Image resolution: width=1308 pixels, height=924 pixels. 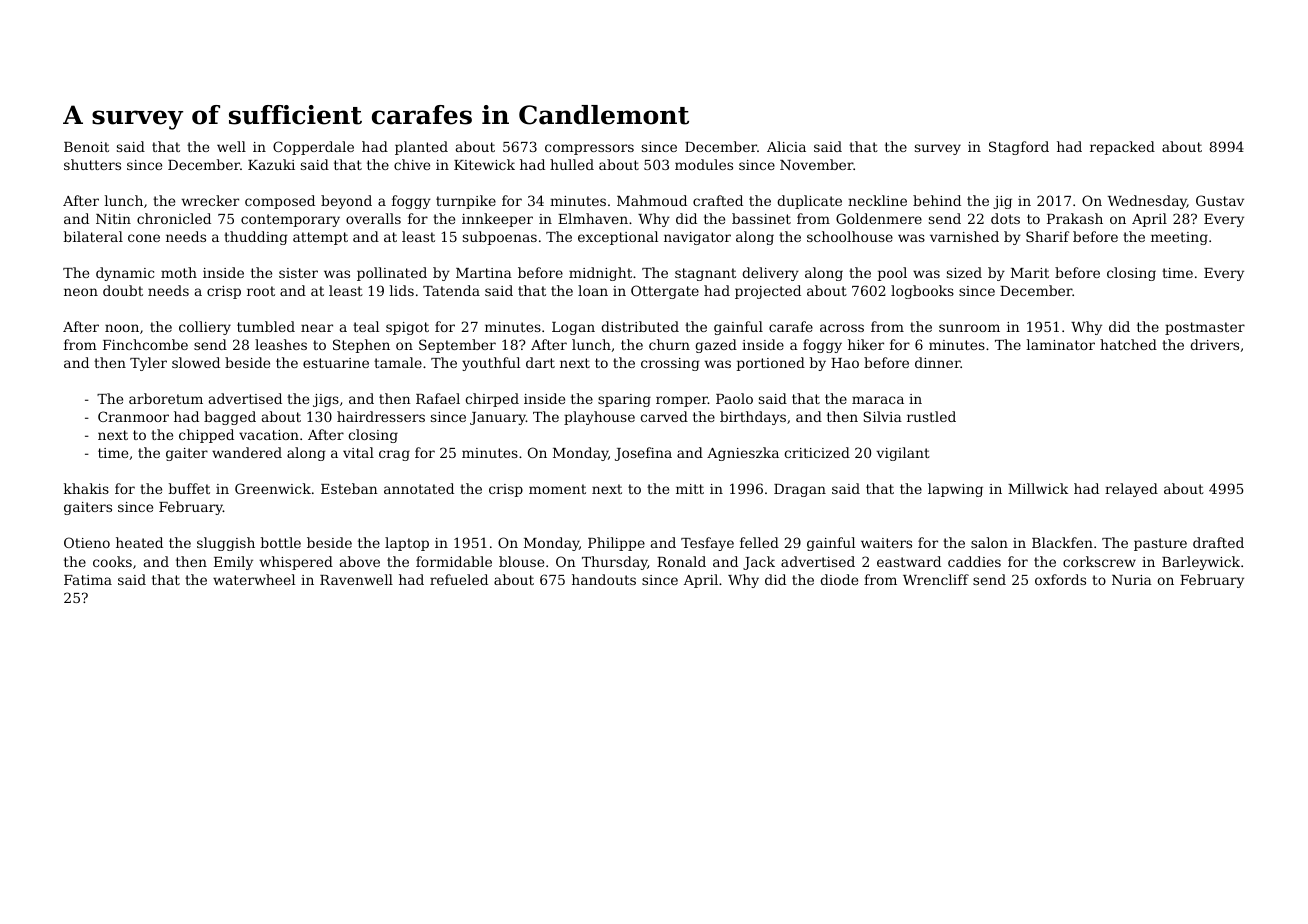 I want to click on Stagford, so click(x=1019, y=148).
